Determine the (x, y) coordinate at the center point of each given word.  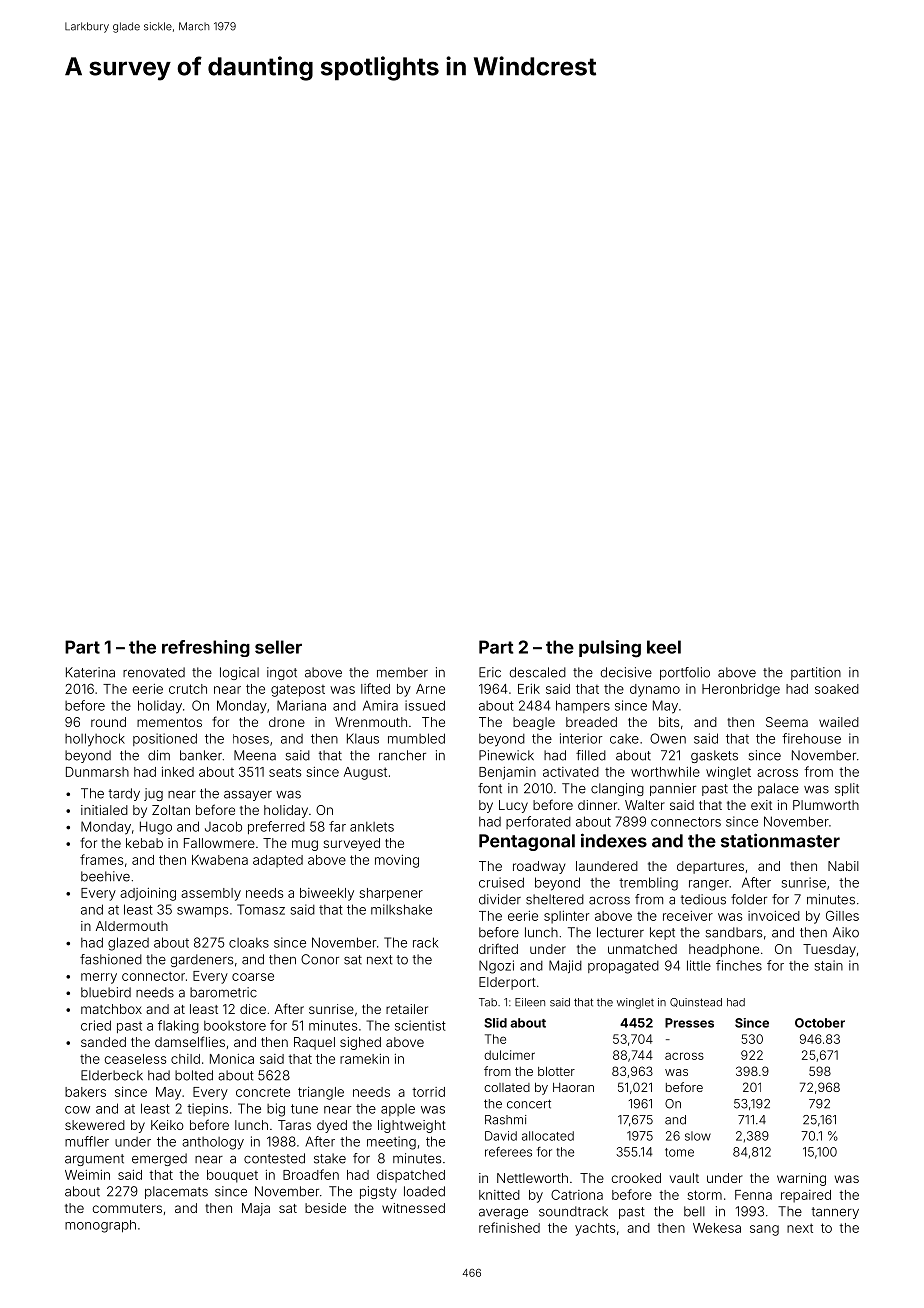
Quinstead (696, 1002)
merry (99, 978)
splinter (566, 917)
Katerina (90, 672)
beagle (534, 723)
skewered (95, 1125)
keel (664, 647)
